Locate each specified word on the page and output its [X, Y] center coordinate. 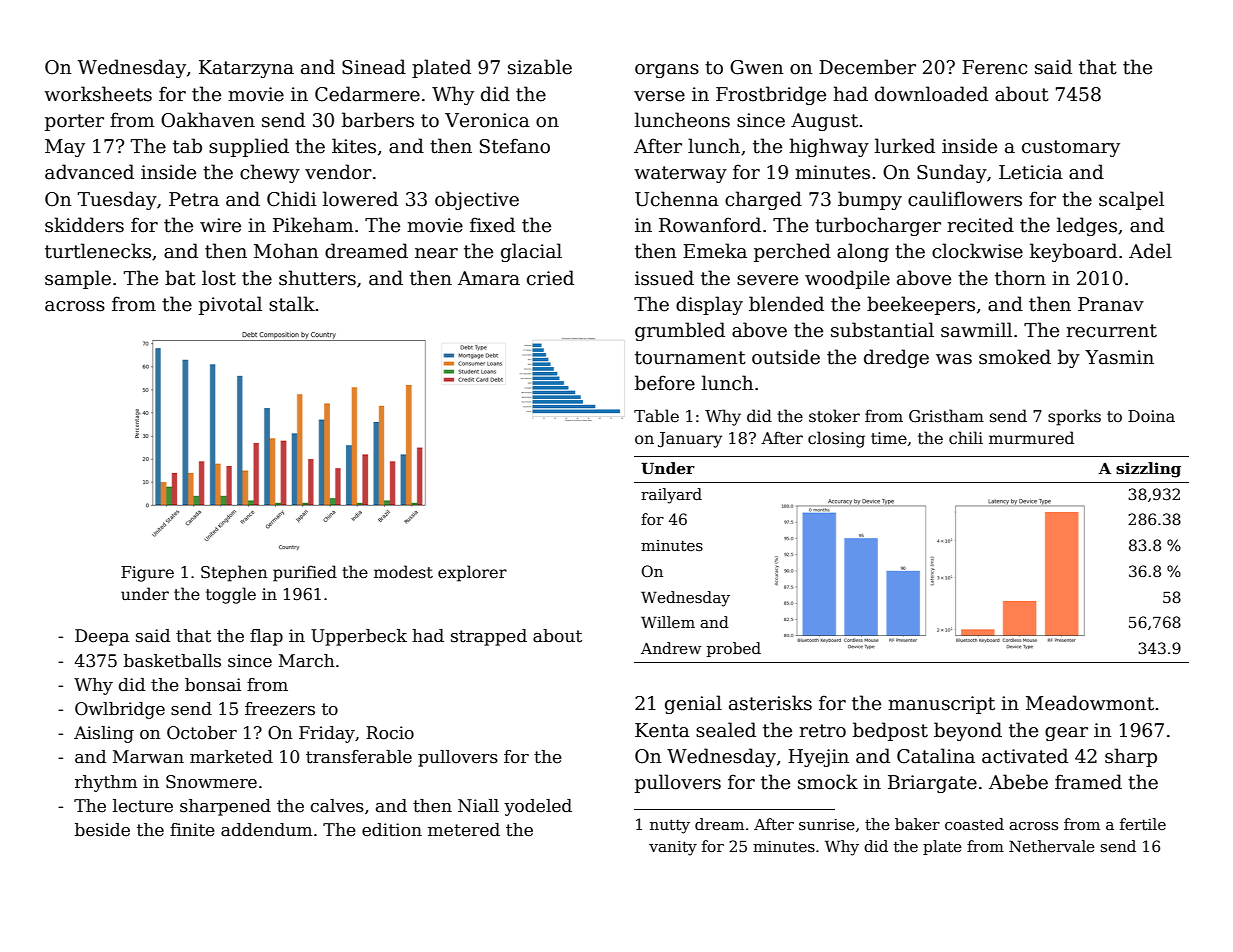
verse [659, 96]
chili [966, 438]
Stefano [515, 146]
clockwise [977, 251]
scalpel [1131, 200]
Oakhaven [208, 120]
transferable [359, 757]
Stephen [234, 573]
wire [220, 225]
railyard [671, 496]
